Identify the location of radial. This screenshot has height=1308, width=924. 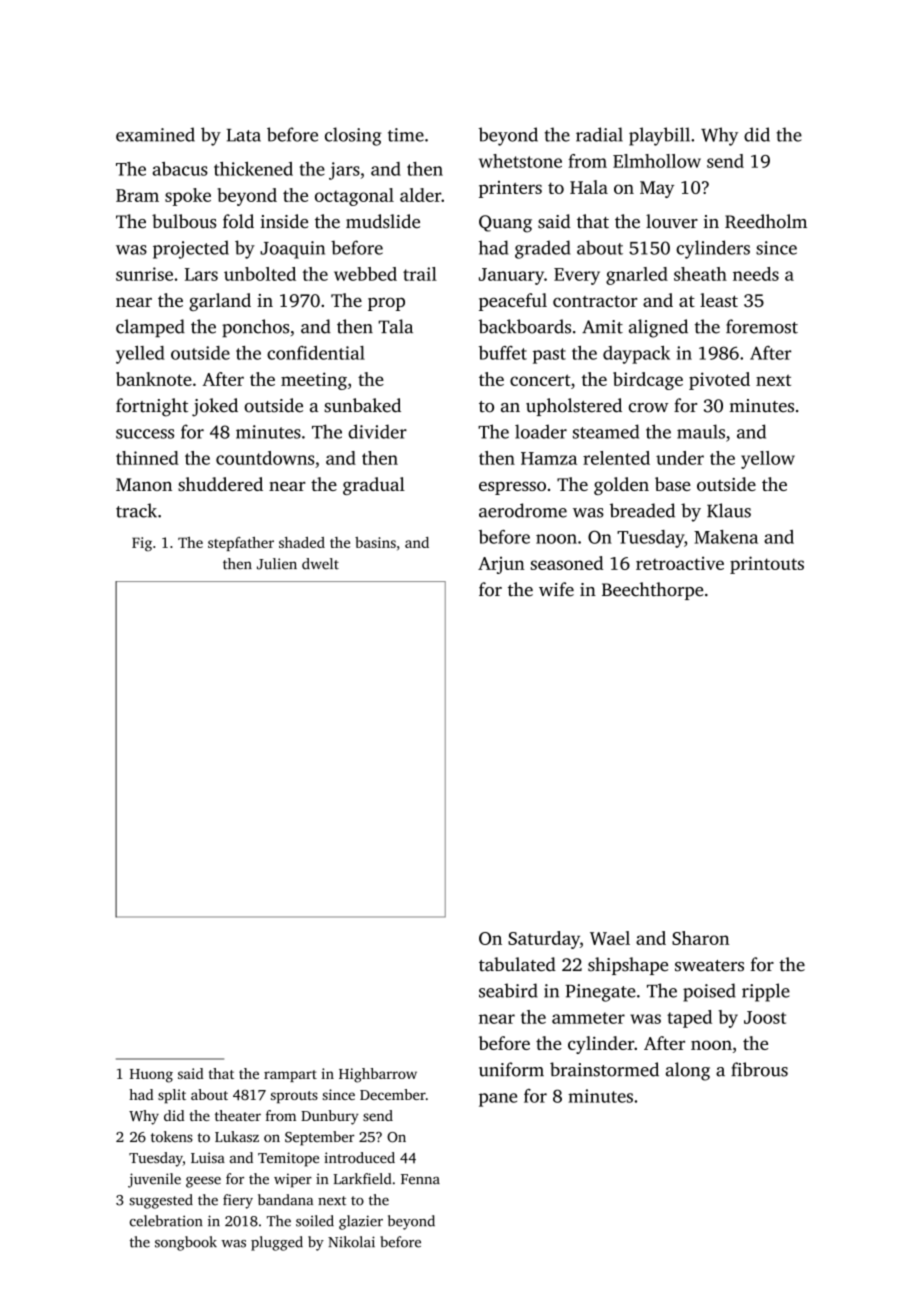
(599, 134).
